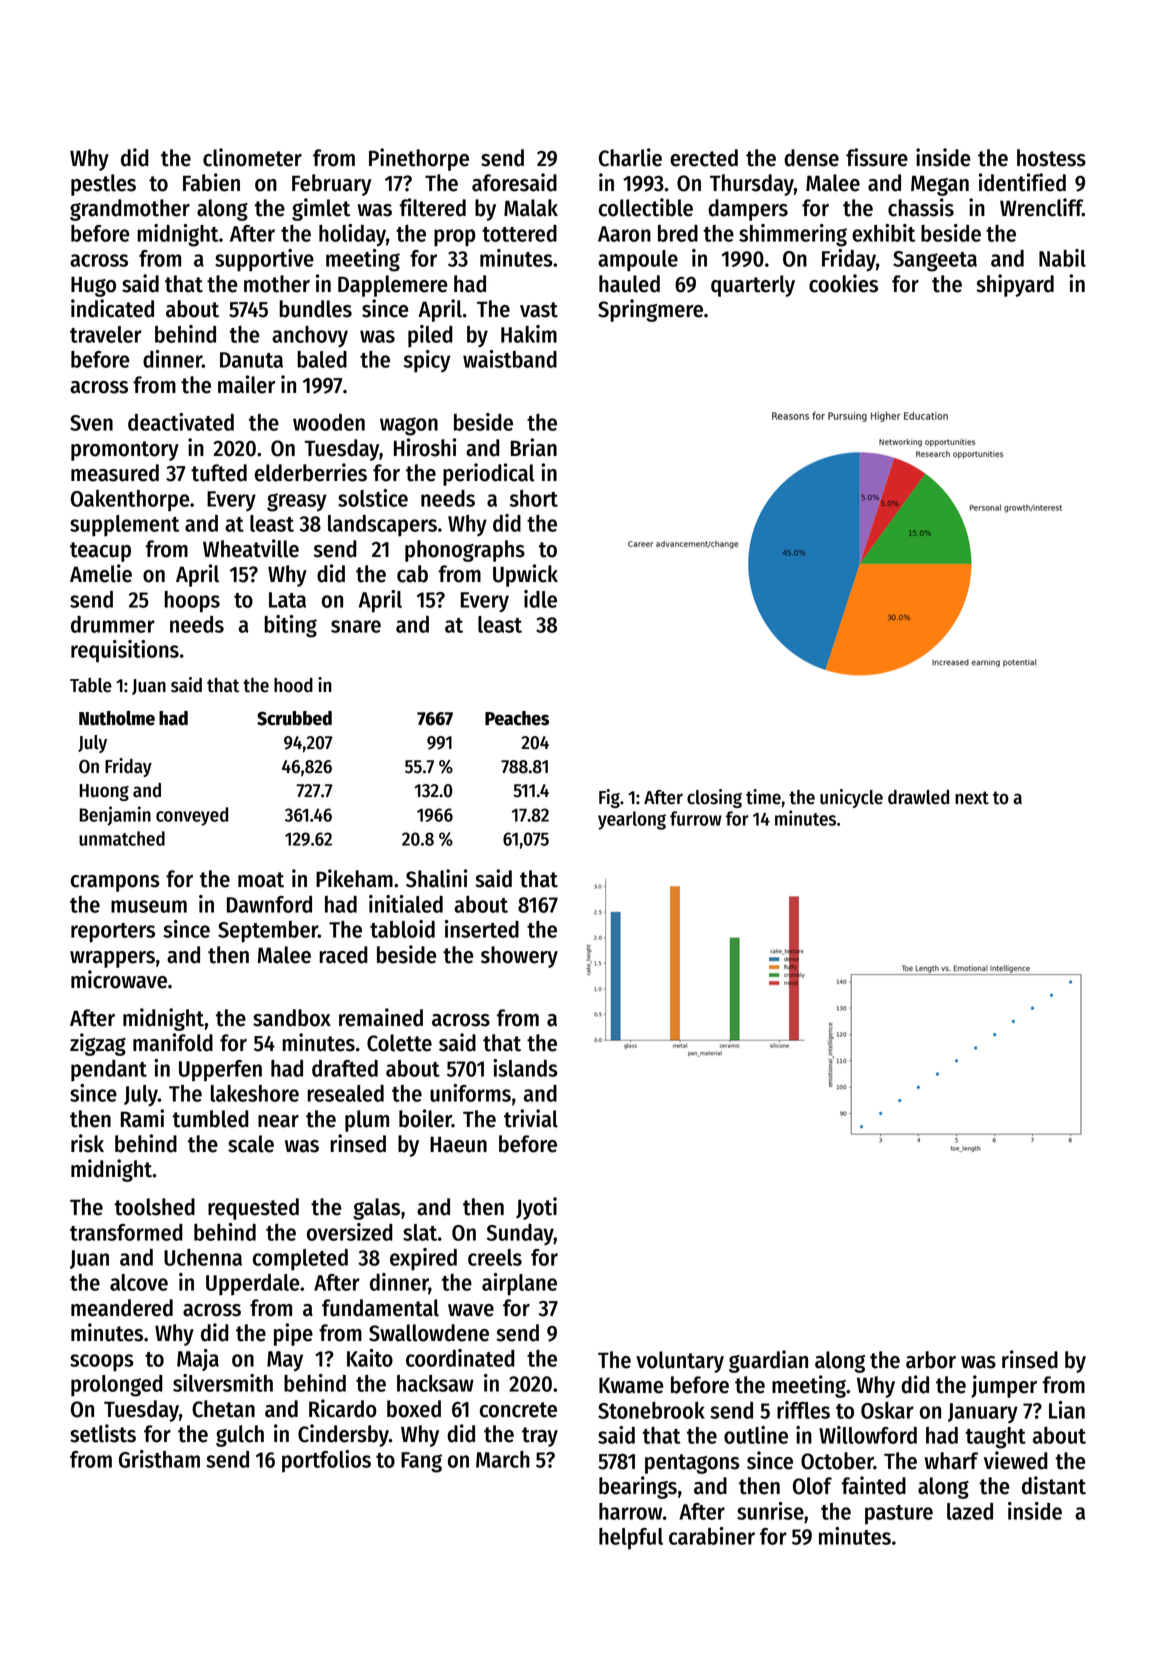  What do you see at coordinates (125, 651) in the screenshot?
I see `requisitions` at bounding box center [125, 651].
